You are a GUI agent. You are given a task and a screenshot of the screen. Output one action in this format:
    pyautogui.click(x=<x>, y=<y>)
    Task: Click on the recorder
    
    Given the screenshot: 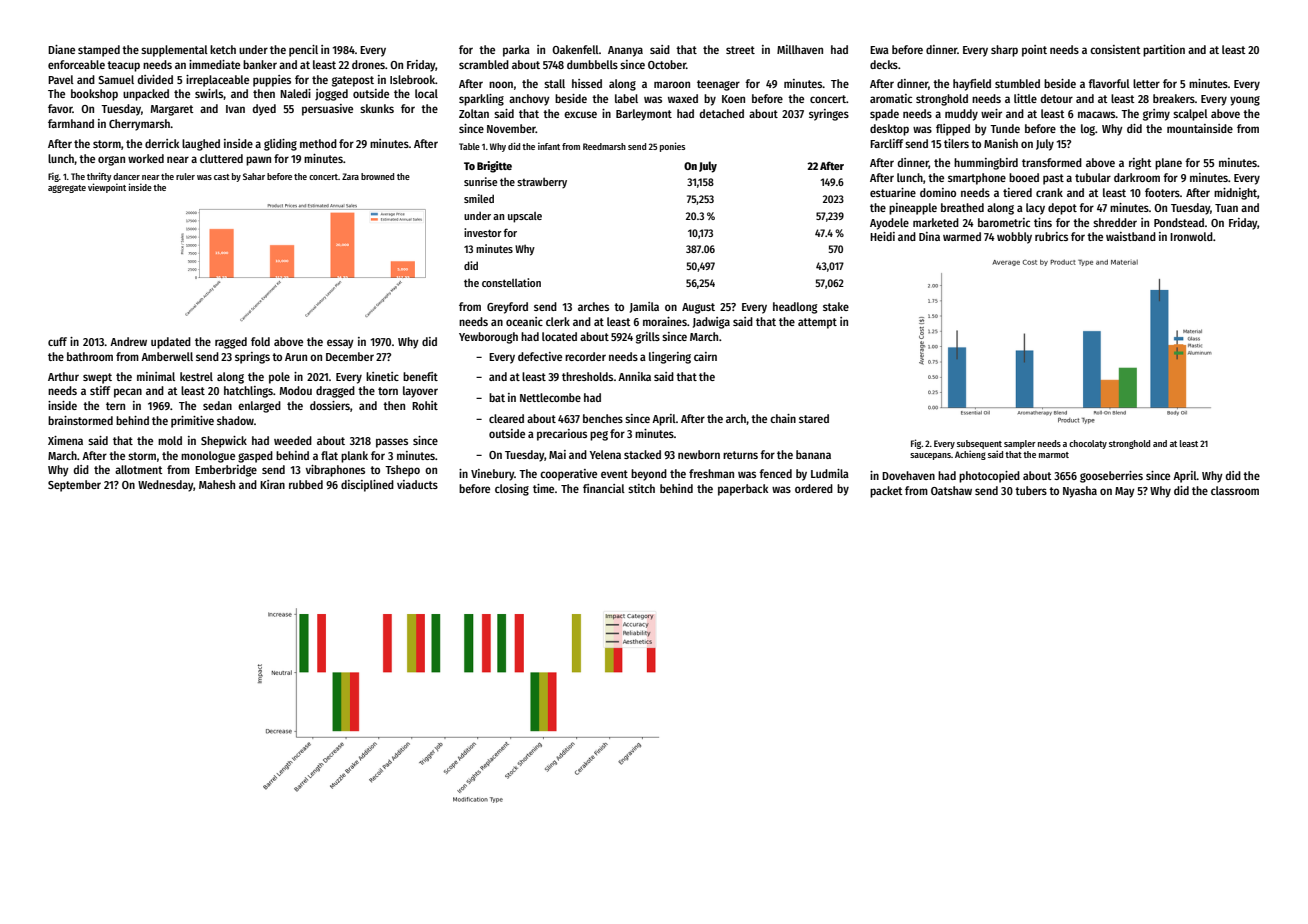 What is the action you would take?
    pyautogui.click(x=585, y=356)
